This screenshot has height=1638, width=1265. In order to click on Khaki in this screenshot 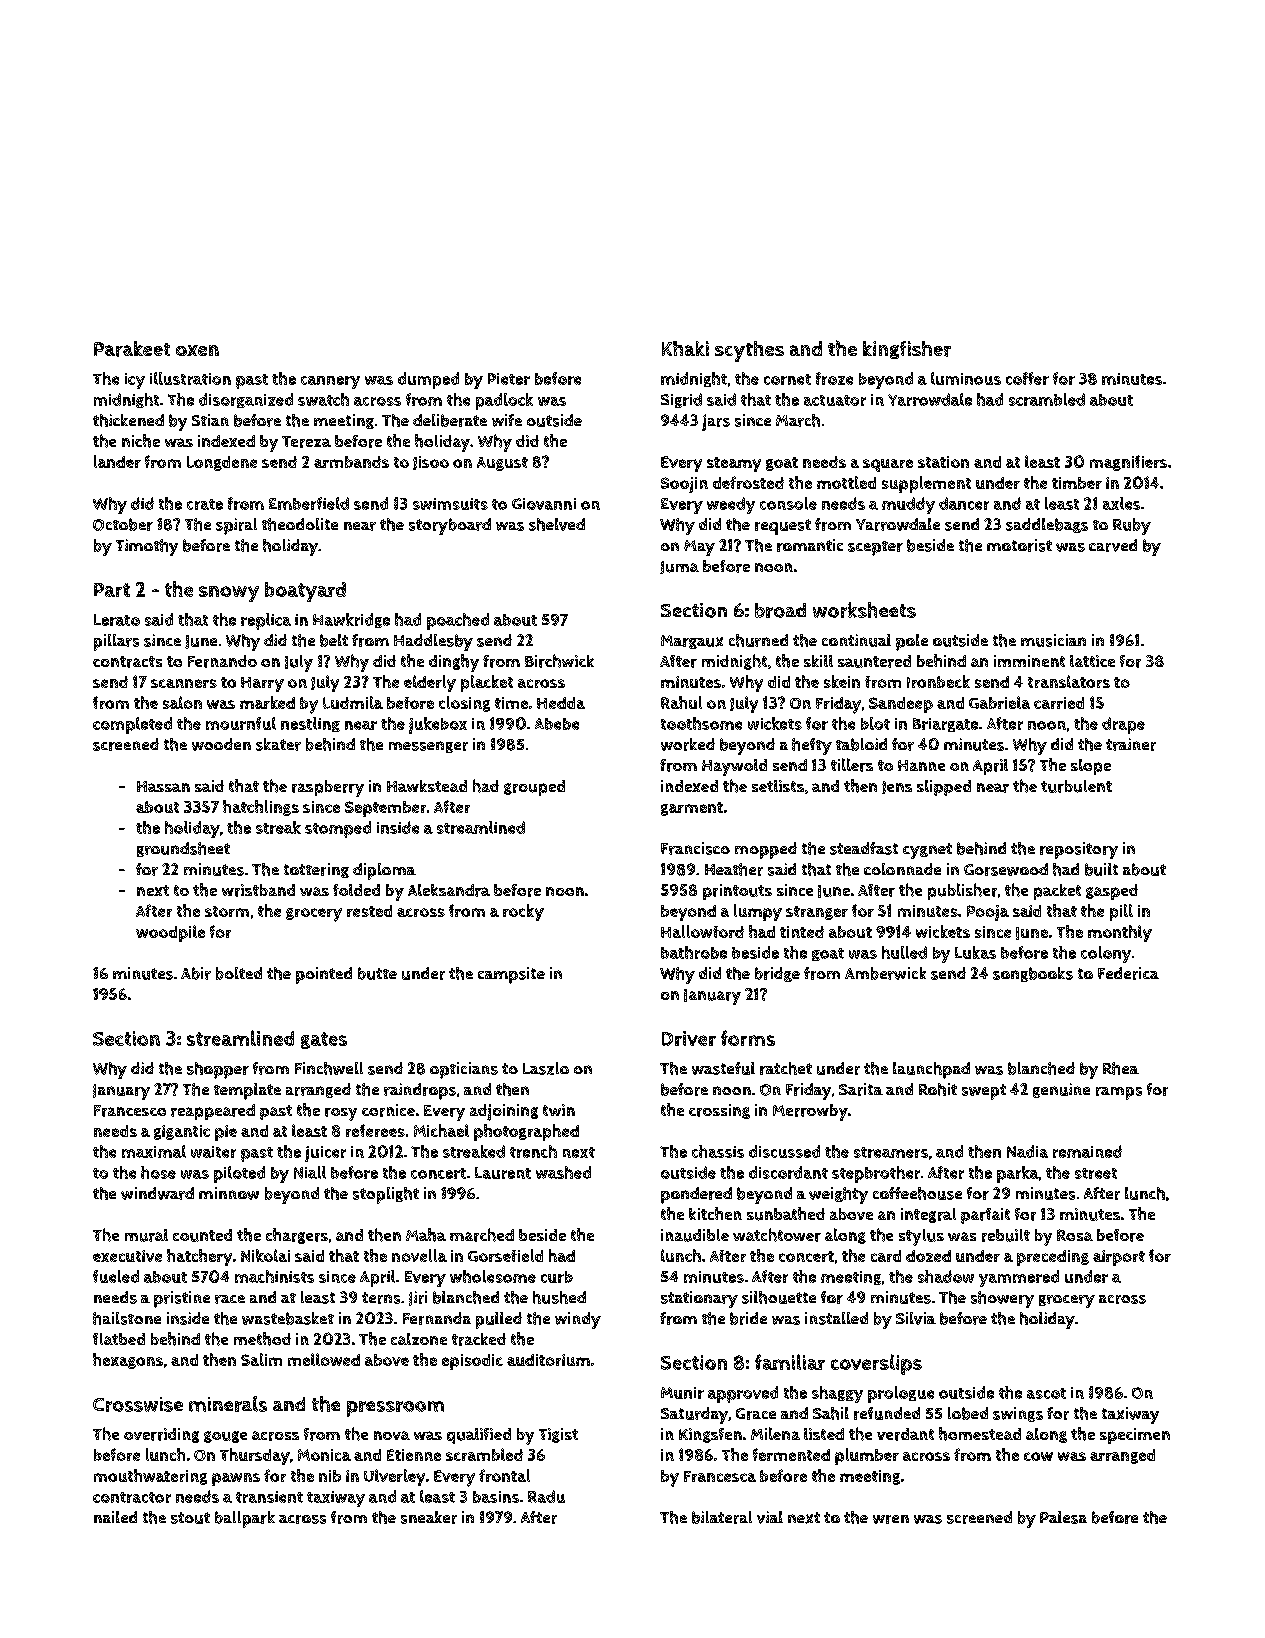, I will do `click(685, 348)`.
